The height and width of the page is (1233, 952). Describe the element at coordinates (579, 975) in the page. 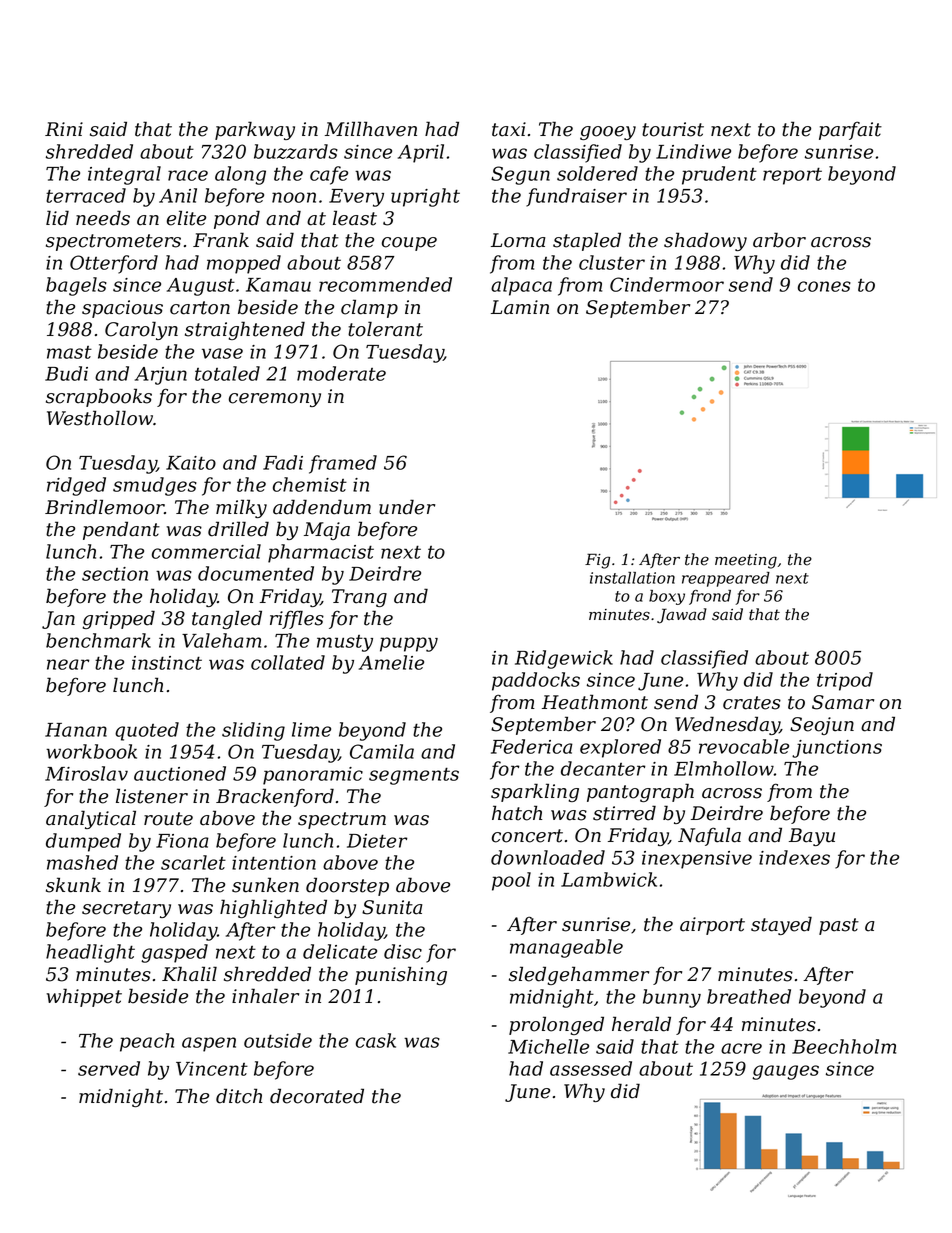

I see `sledgehammer` at that location.
